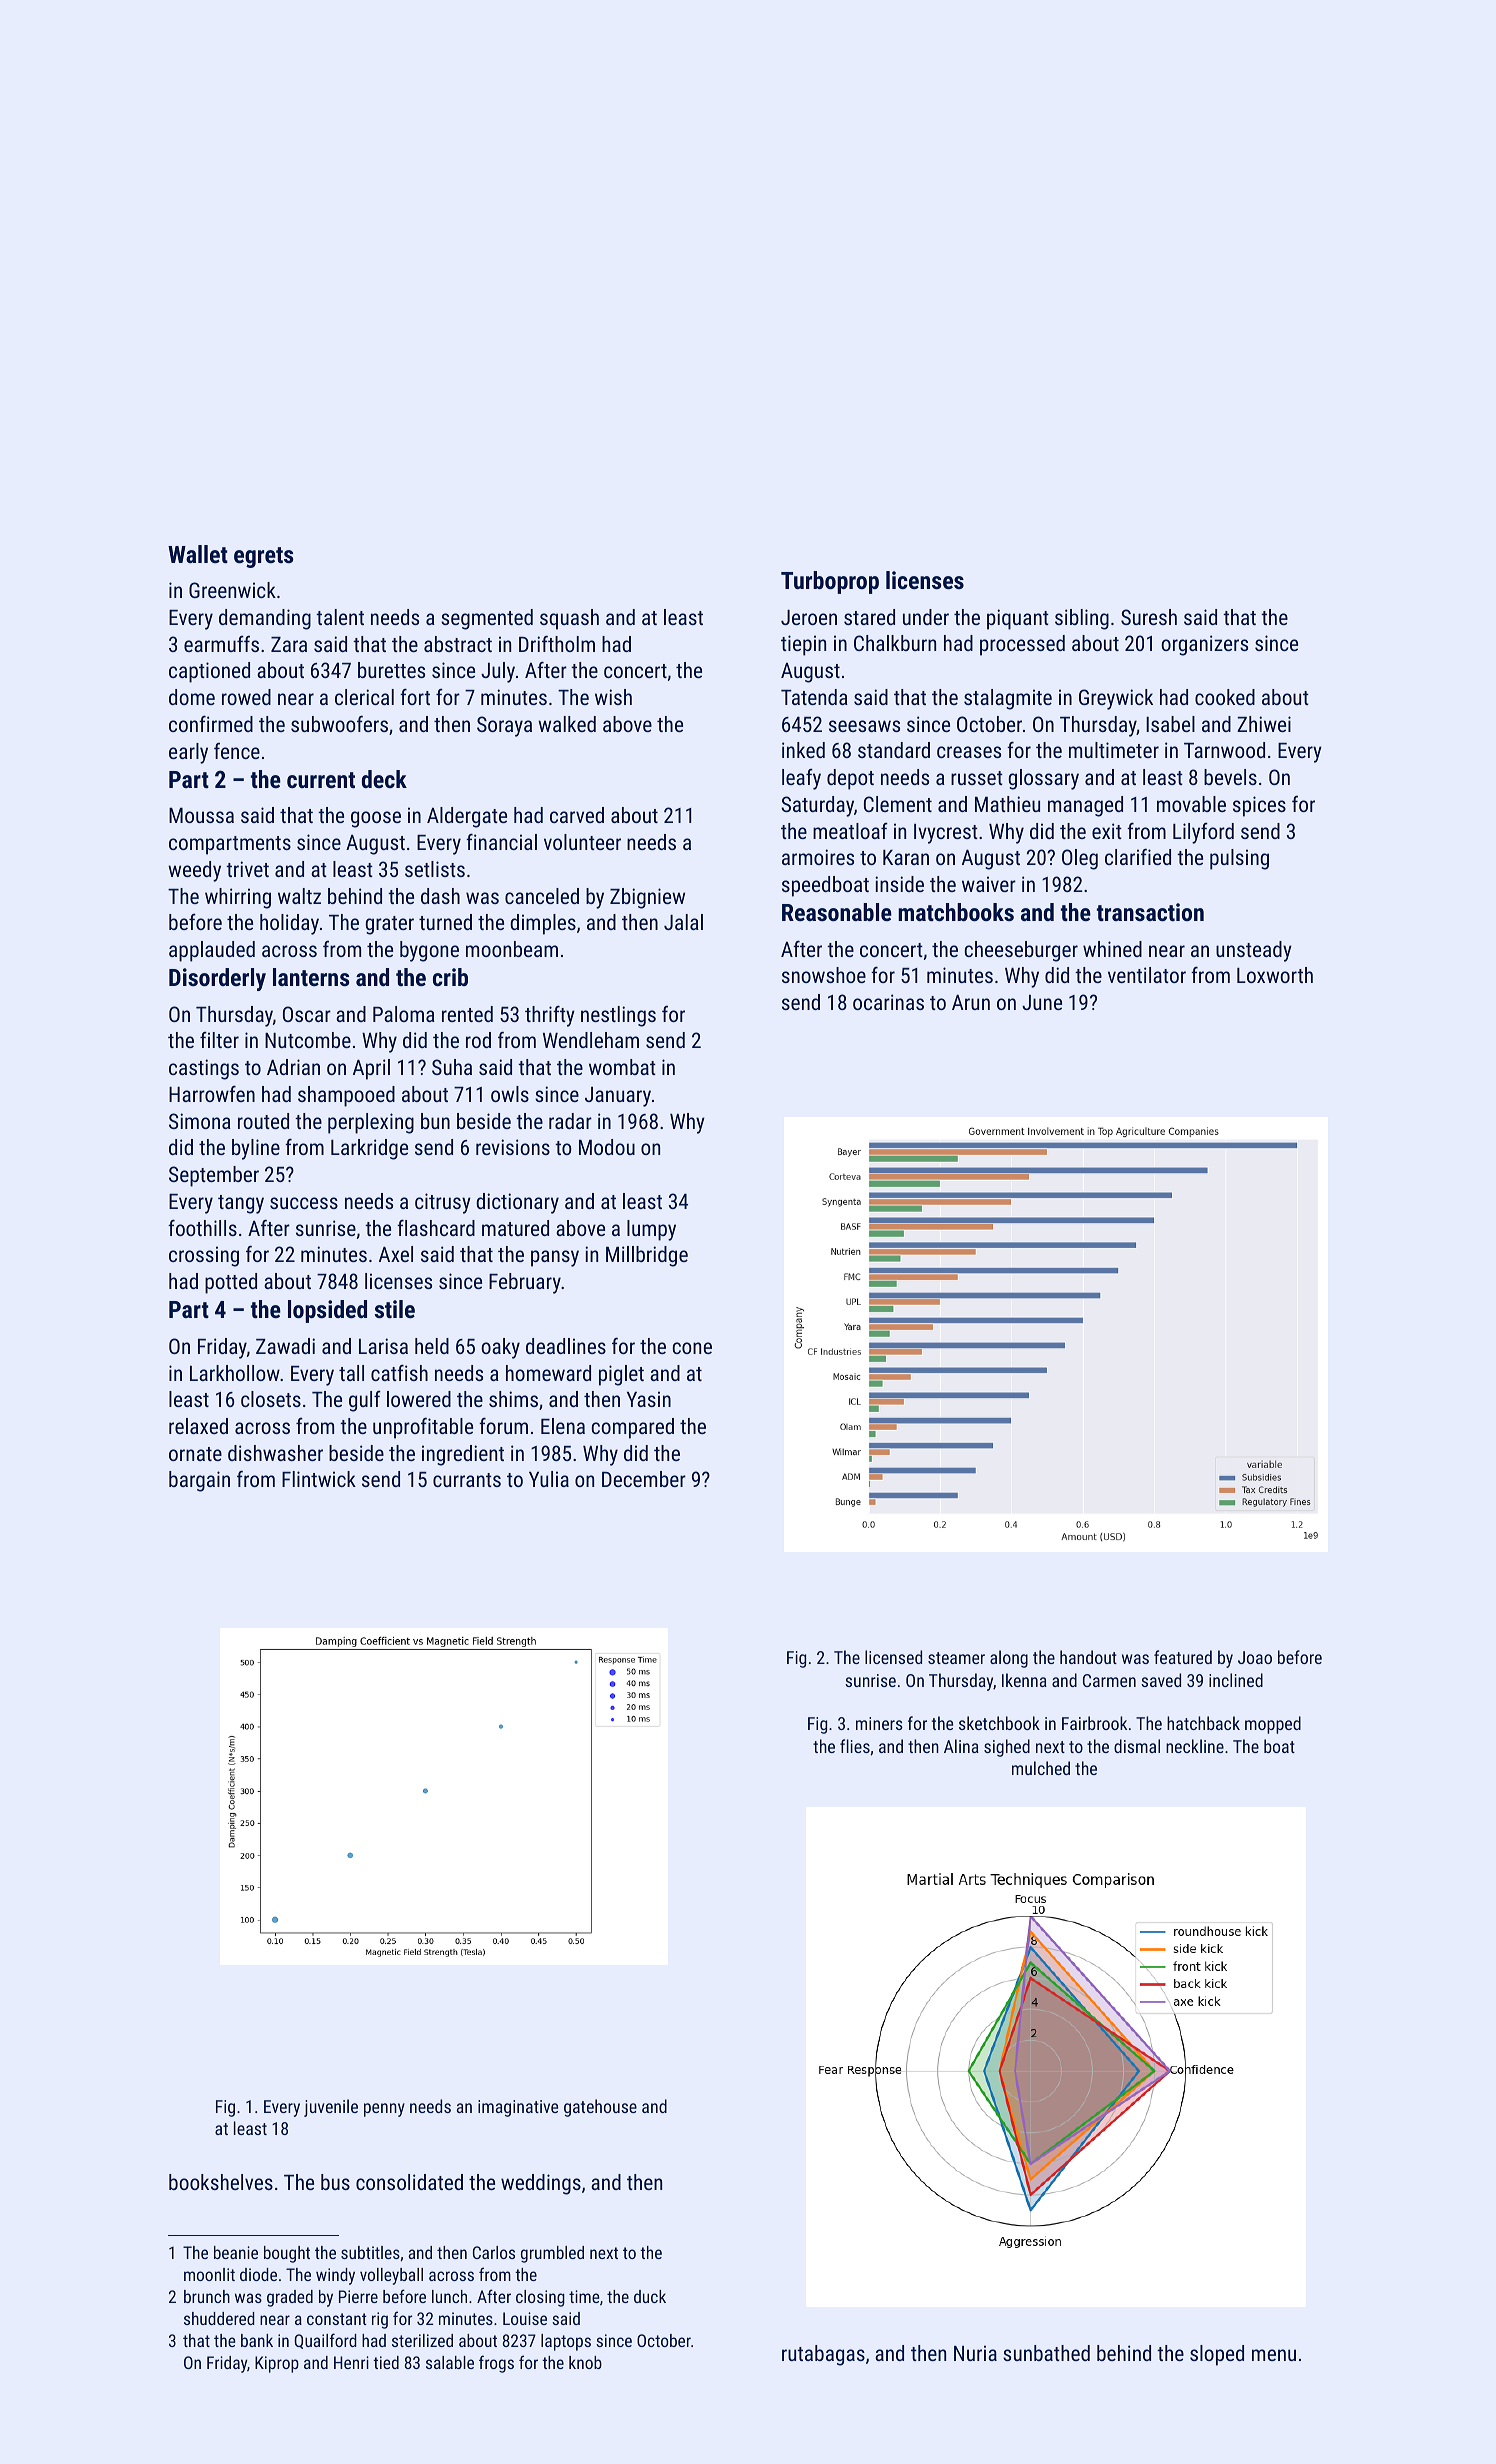 This screenshot has width=1496, height=2464. I want to click on organizers, so click(1204, 645).
